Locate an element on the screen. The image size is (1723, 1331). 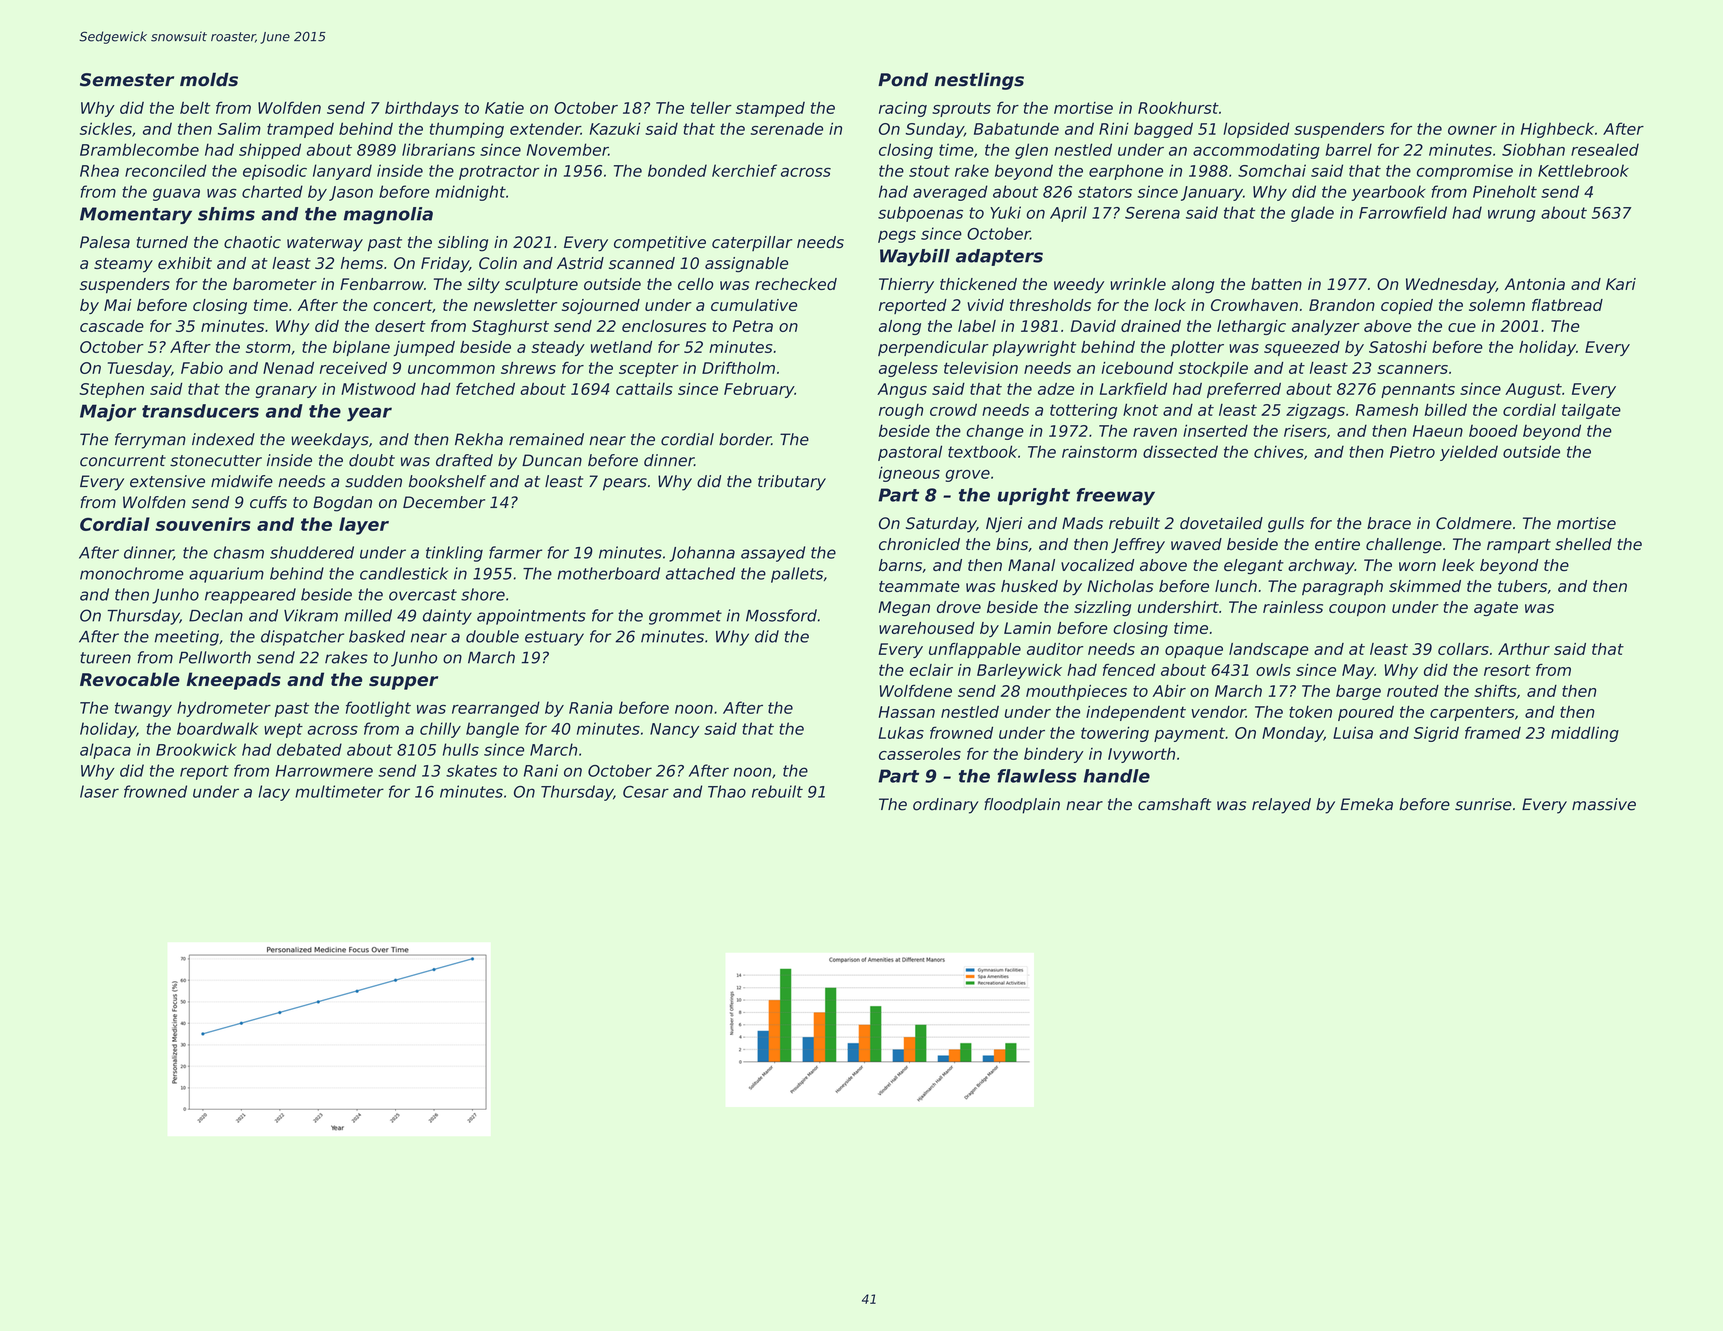
Semester is located at coordinates (127, 80).
